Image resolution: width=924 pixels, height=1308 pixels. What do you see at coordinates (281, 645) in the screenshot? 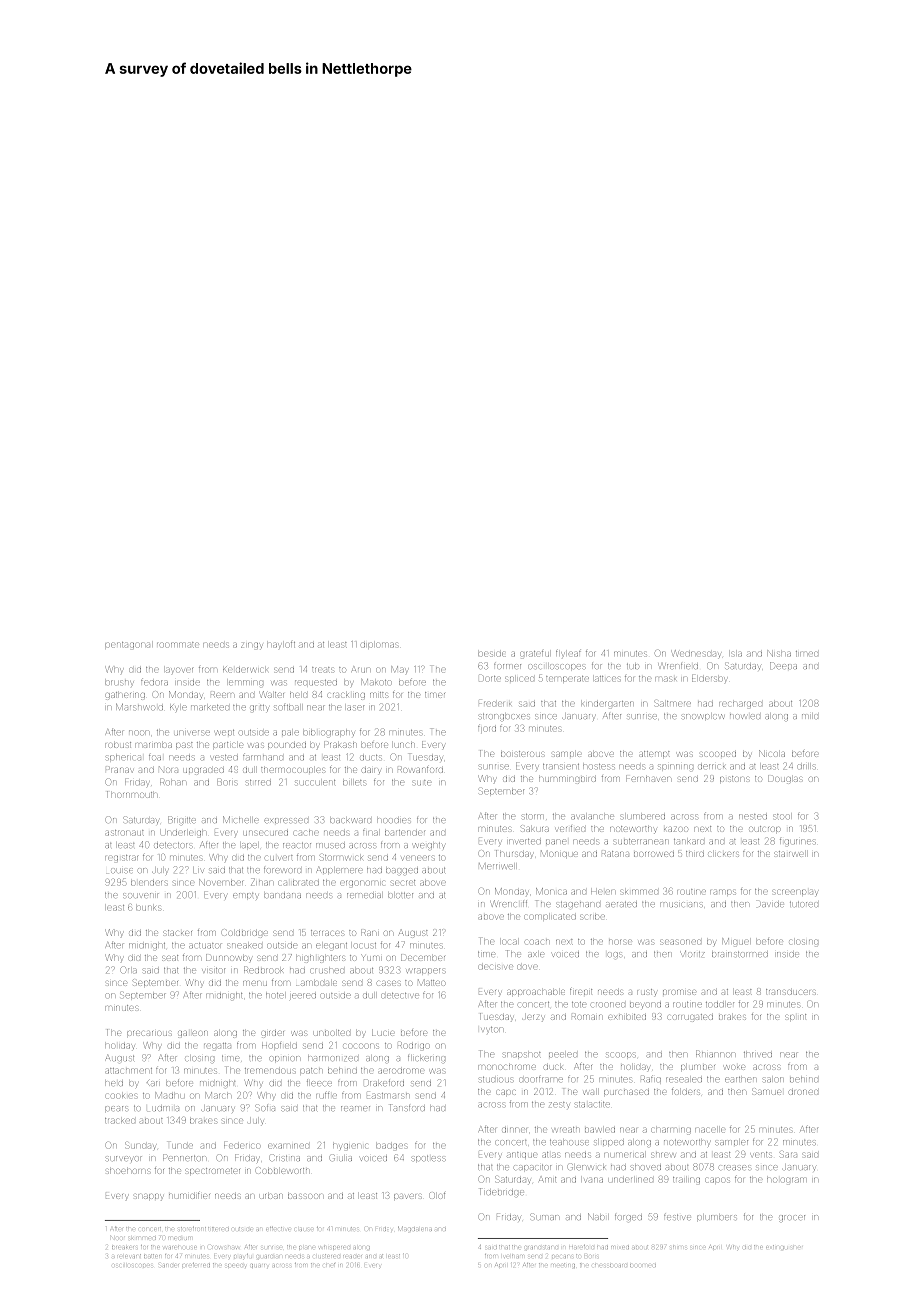
I see `hayloft` at bounding box center [281, 645].
